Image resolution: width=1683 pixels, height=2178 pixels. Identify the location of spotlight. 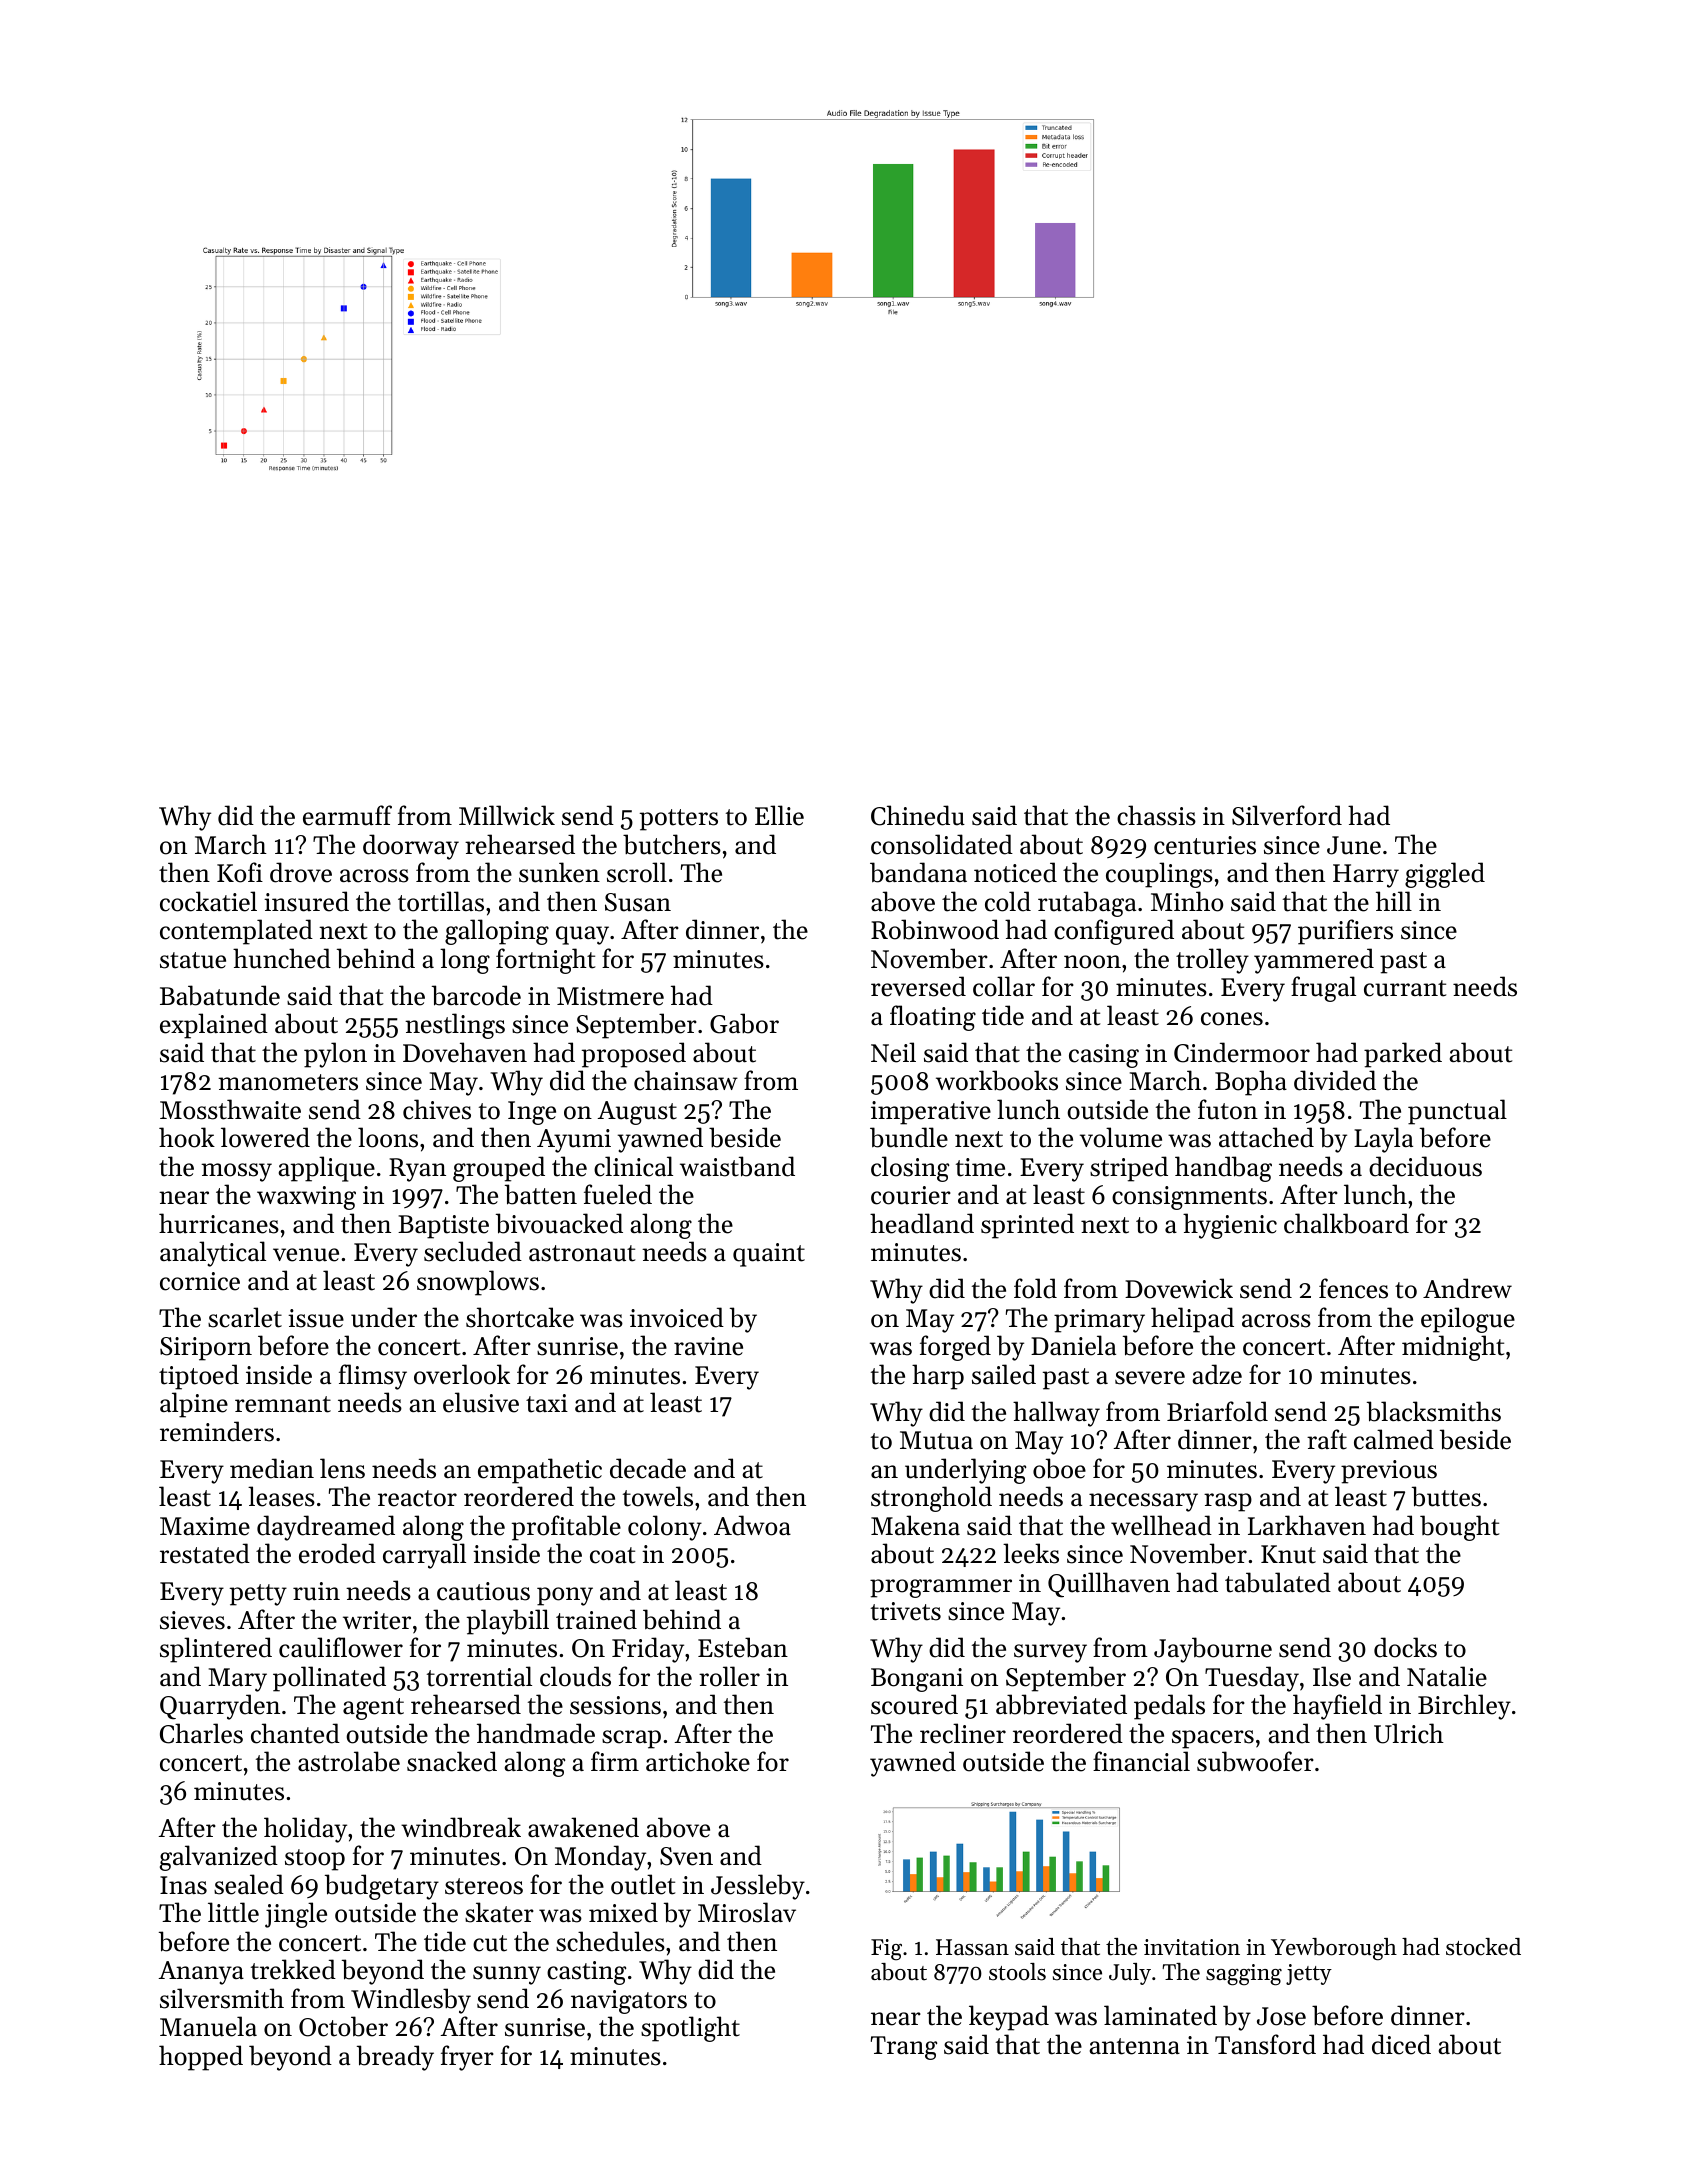
(690, 2029).
